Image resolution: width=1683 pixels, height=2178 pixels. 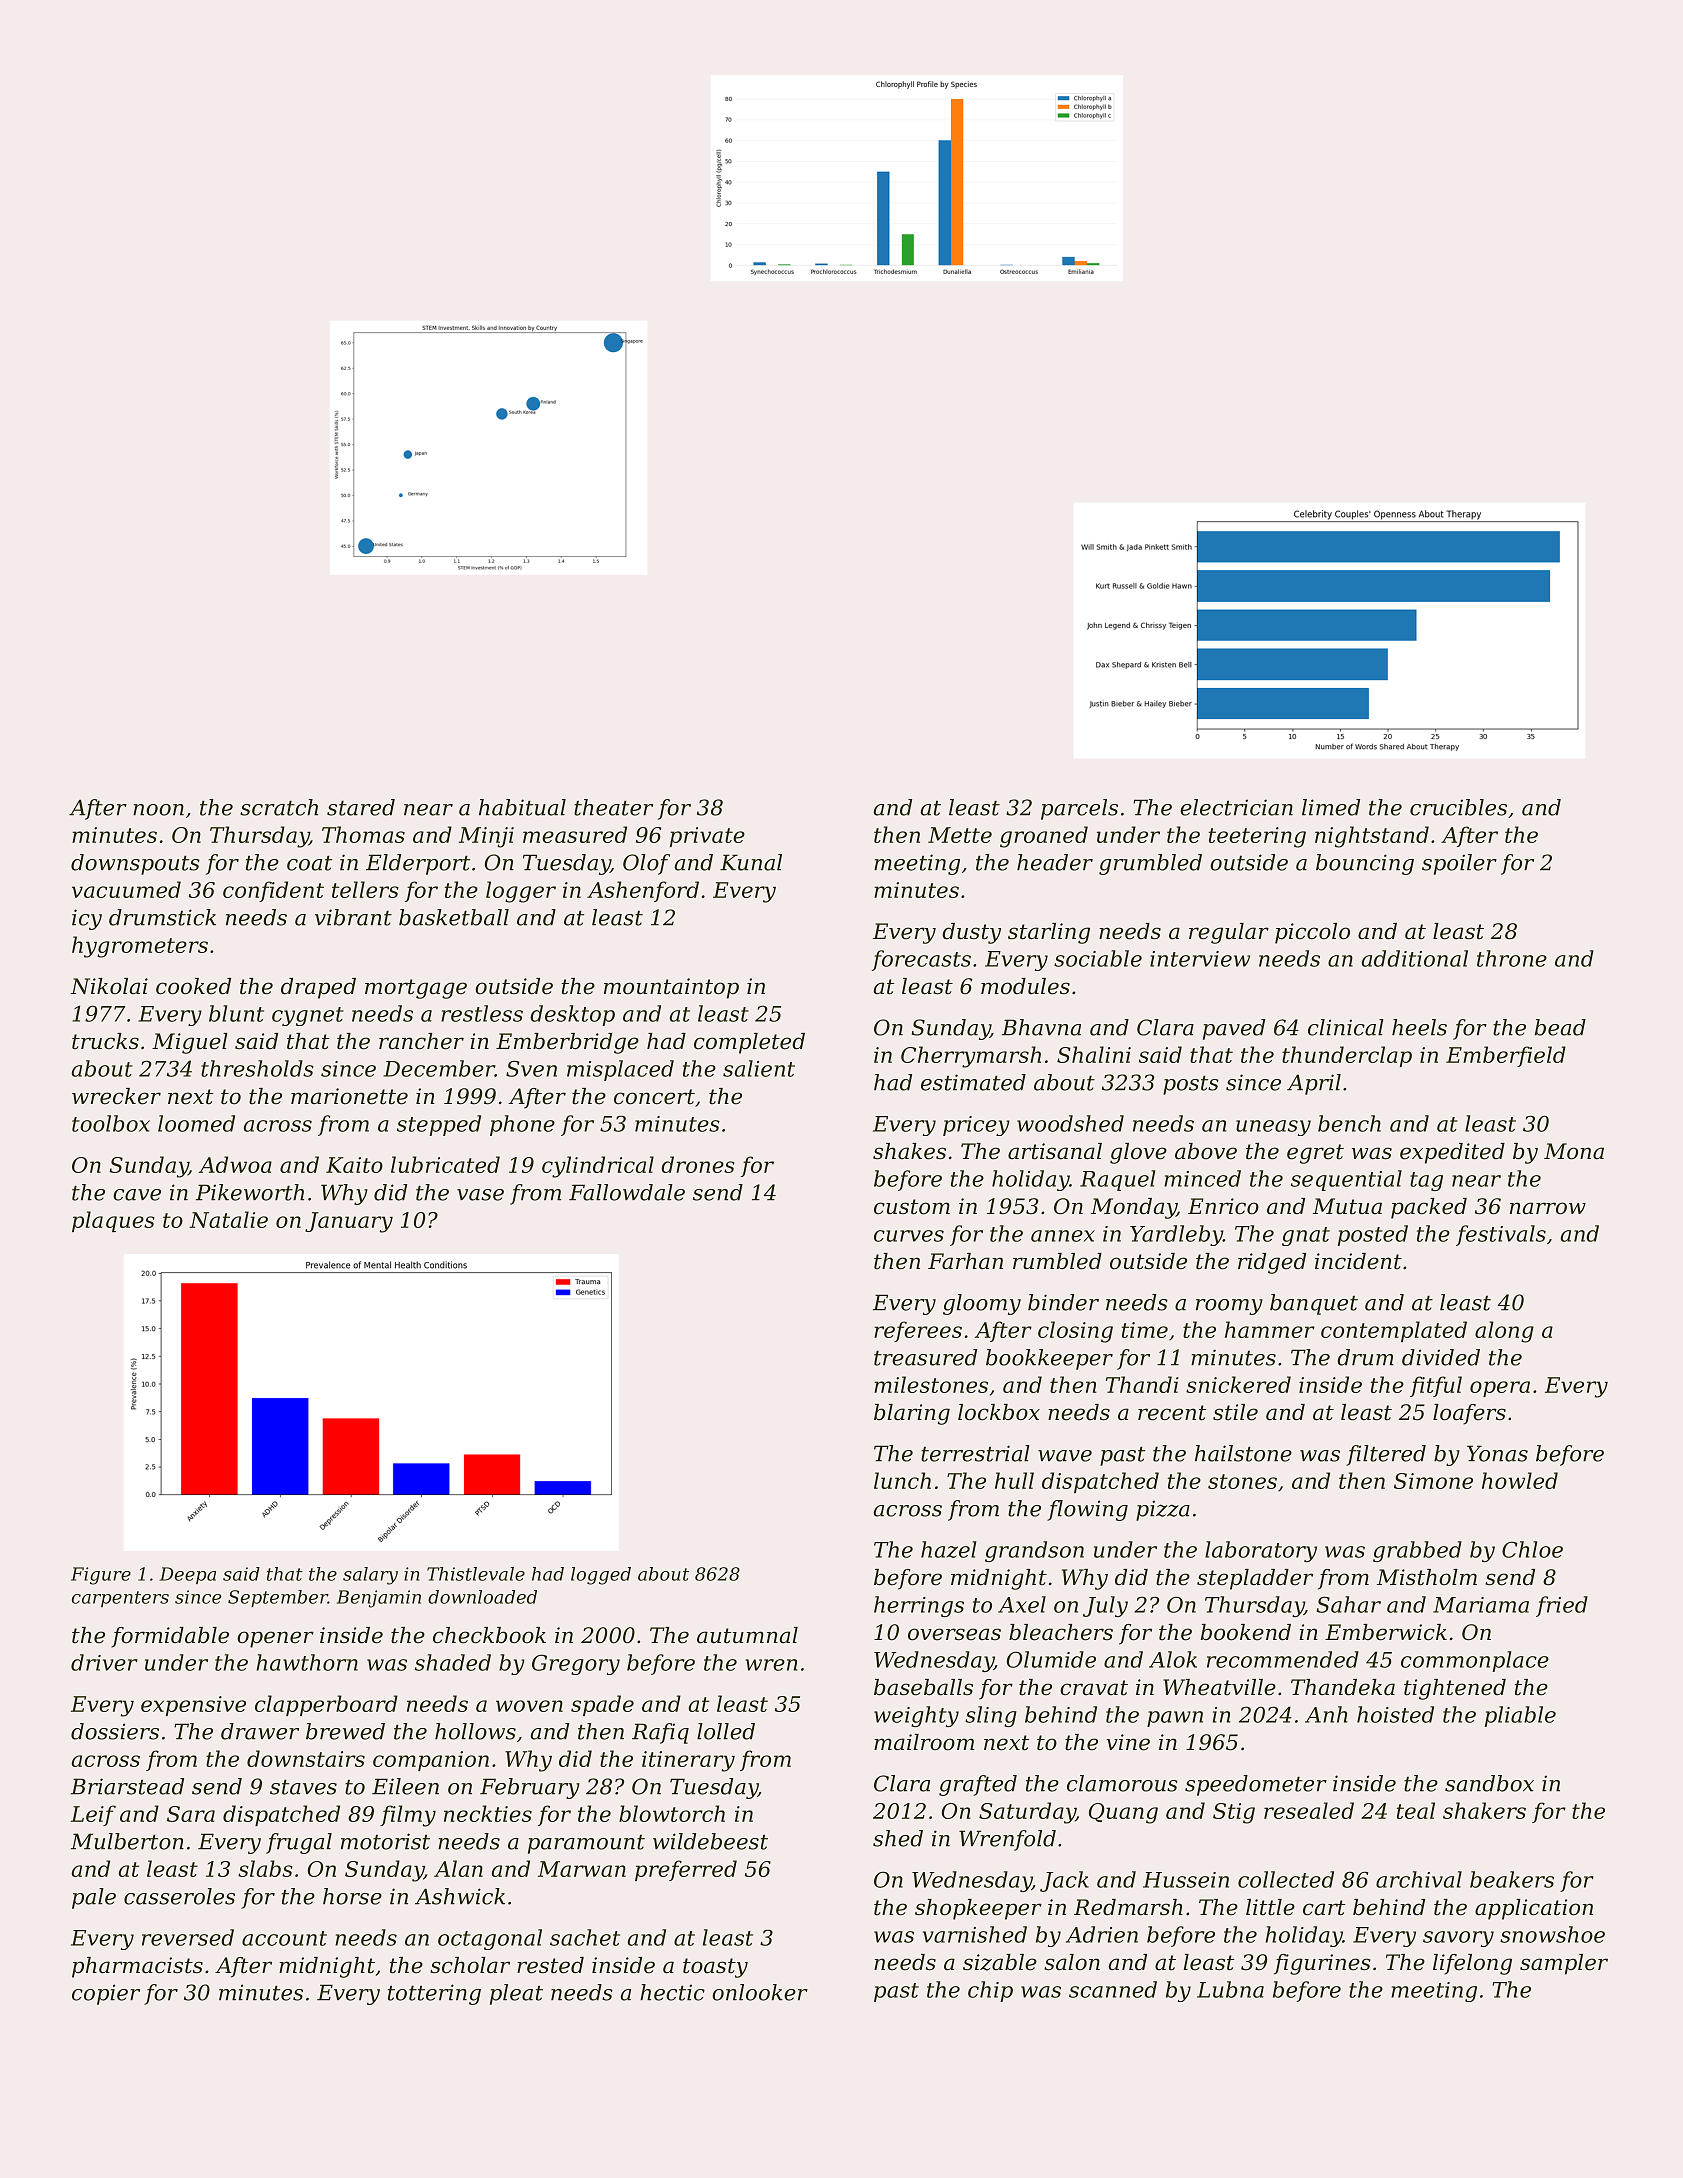 What do you see at coordinates (999, 1412) in the screenshot?
I see `lockbox` at bounding box center [999, 1412].
